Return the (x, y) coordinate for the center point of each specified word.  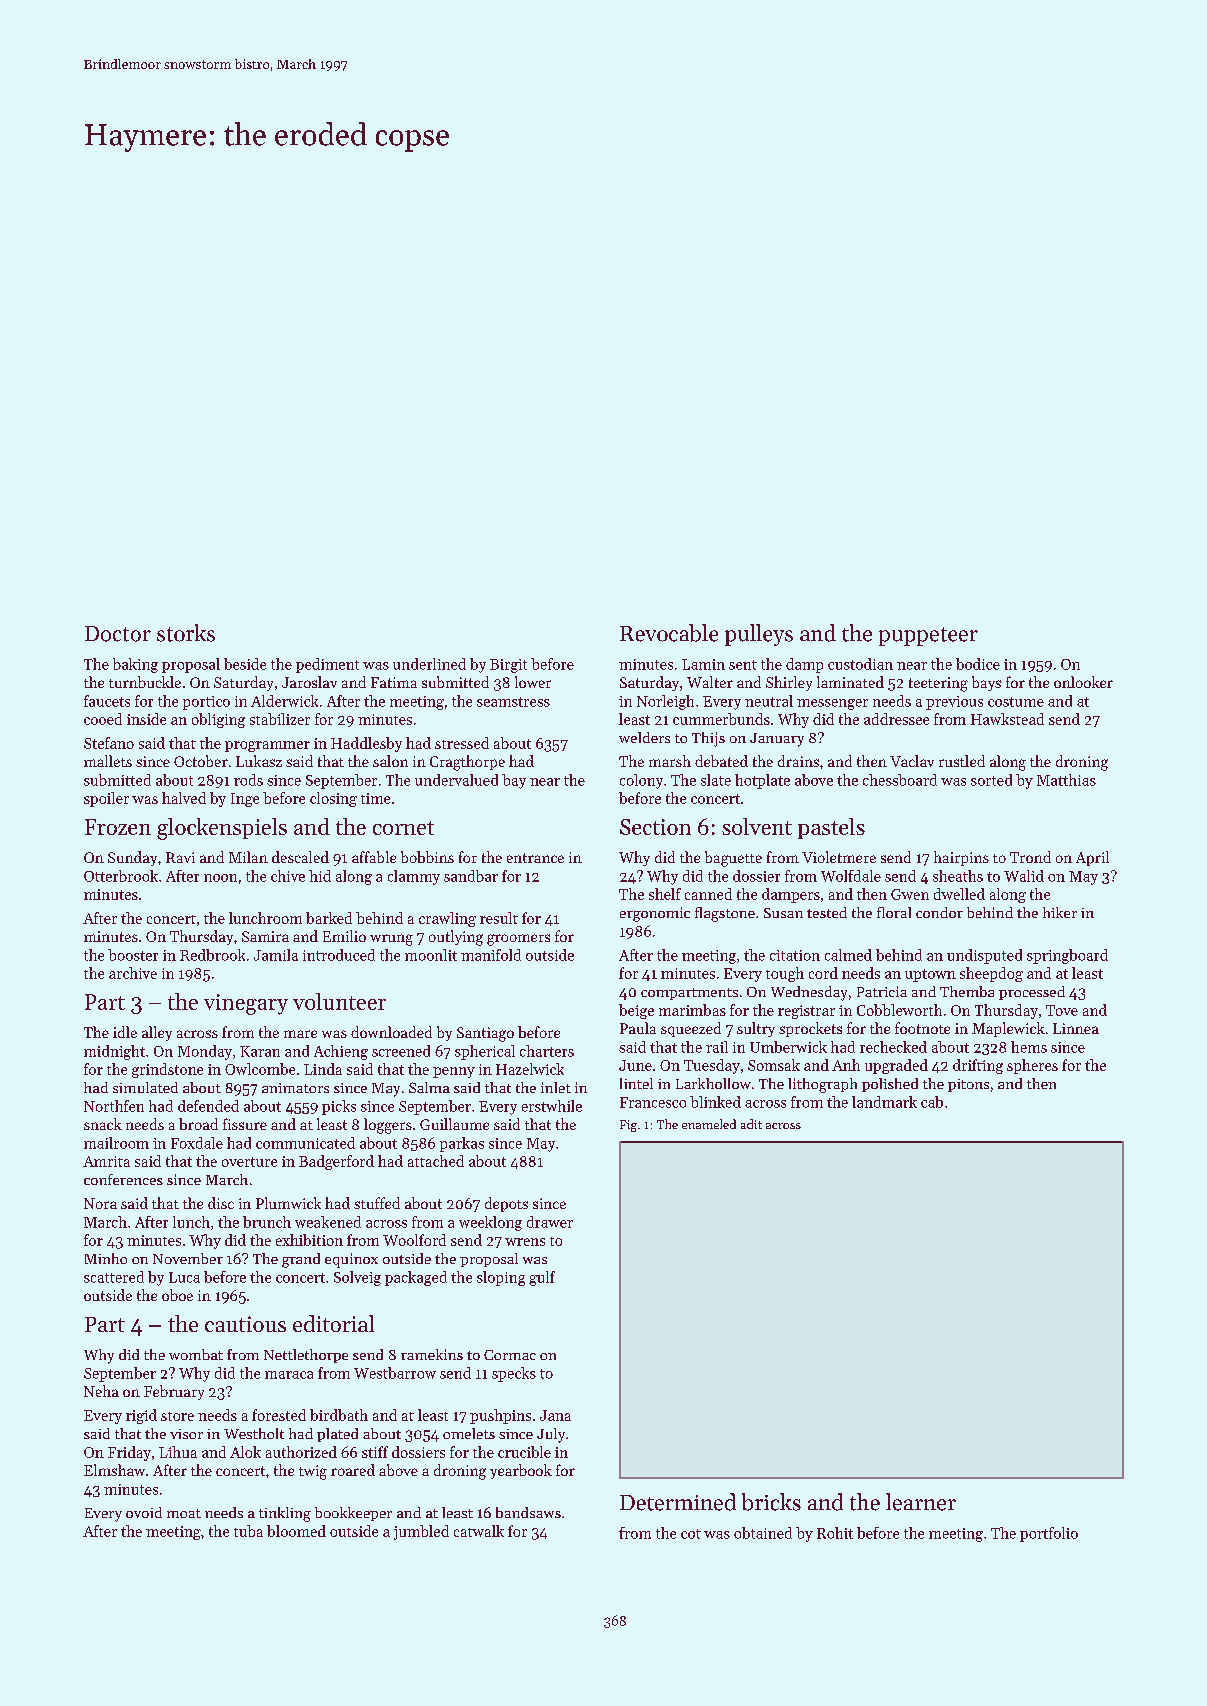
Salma (429, 1087)
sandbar (471, 876)
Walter (710, 682)
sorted (991, 780)
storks (186, 633)
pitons (968, 1085)
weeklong (490, 1223)
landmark (884, 1102)
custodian (860, 664)
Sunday (132, 858)
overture (249, 1162)
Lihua (178, 1452)
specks (514, 1374)
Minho (106, 1258)
